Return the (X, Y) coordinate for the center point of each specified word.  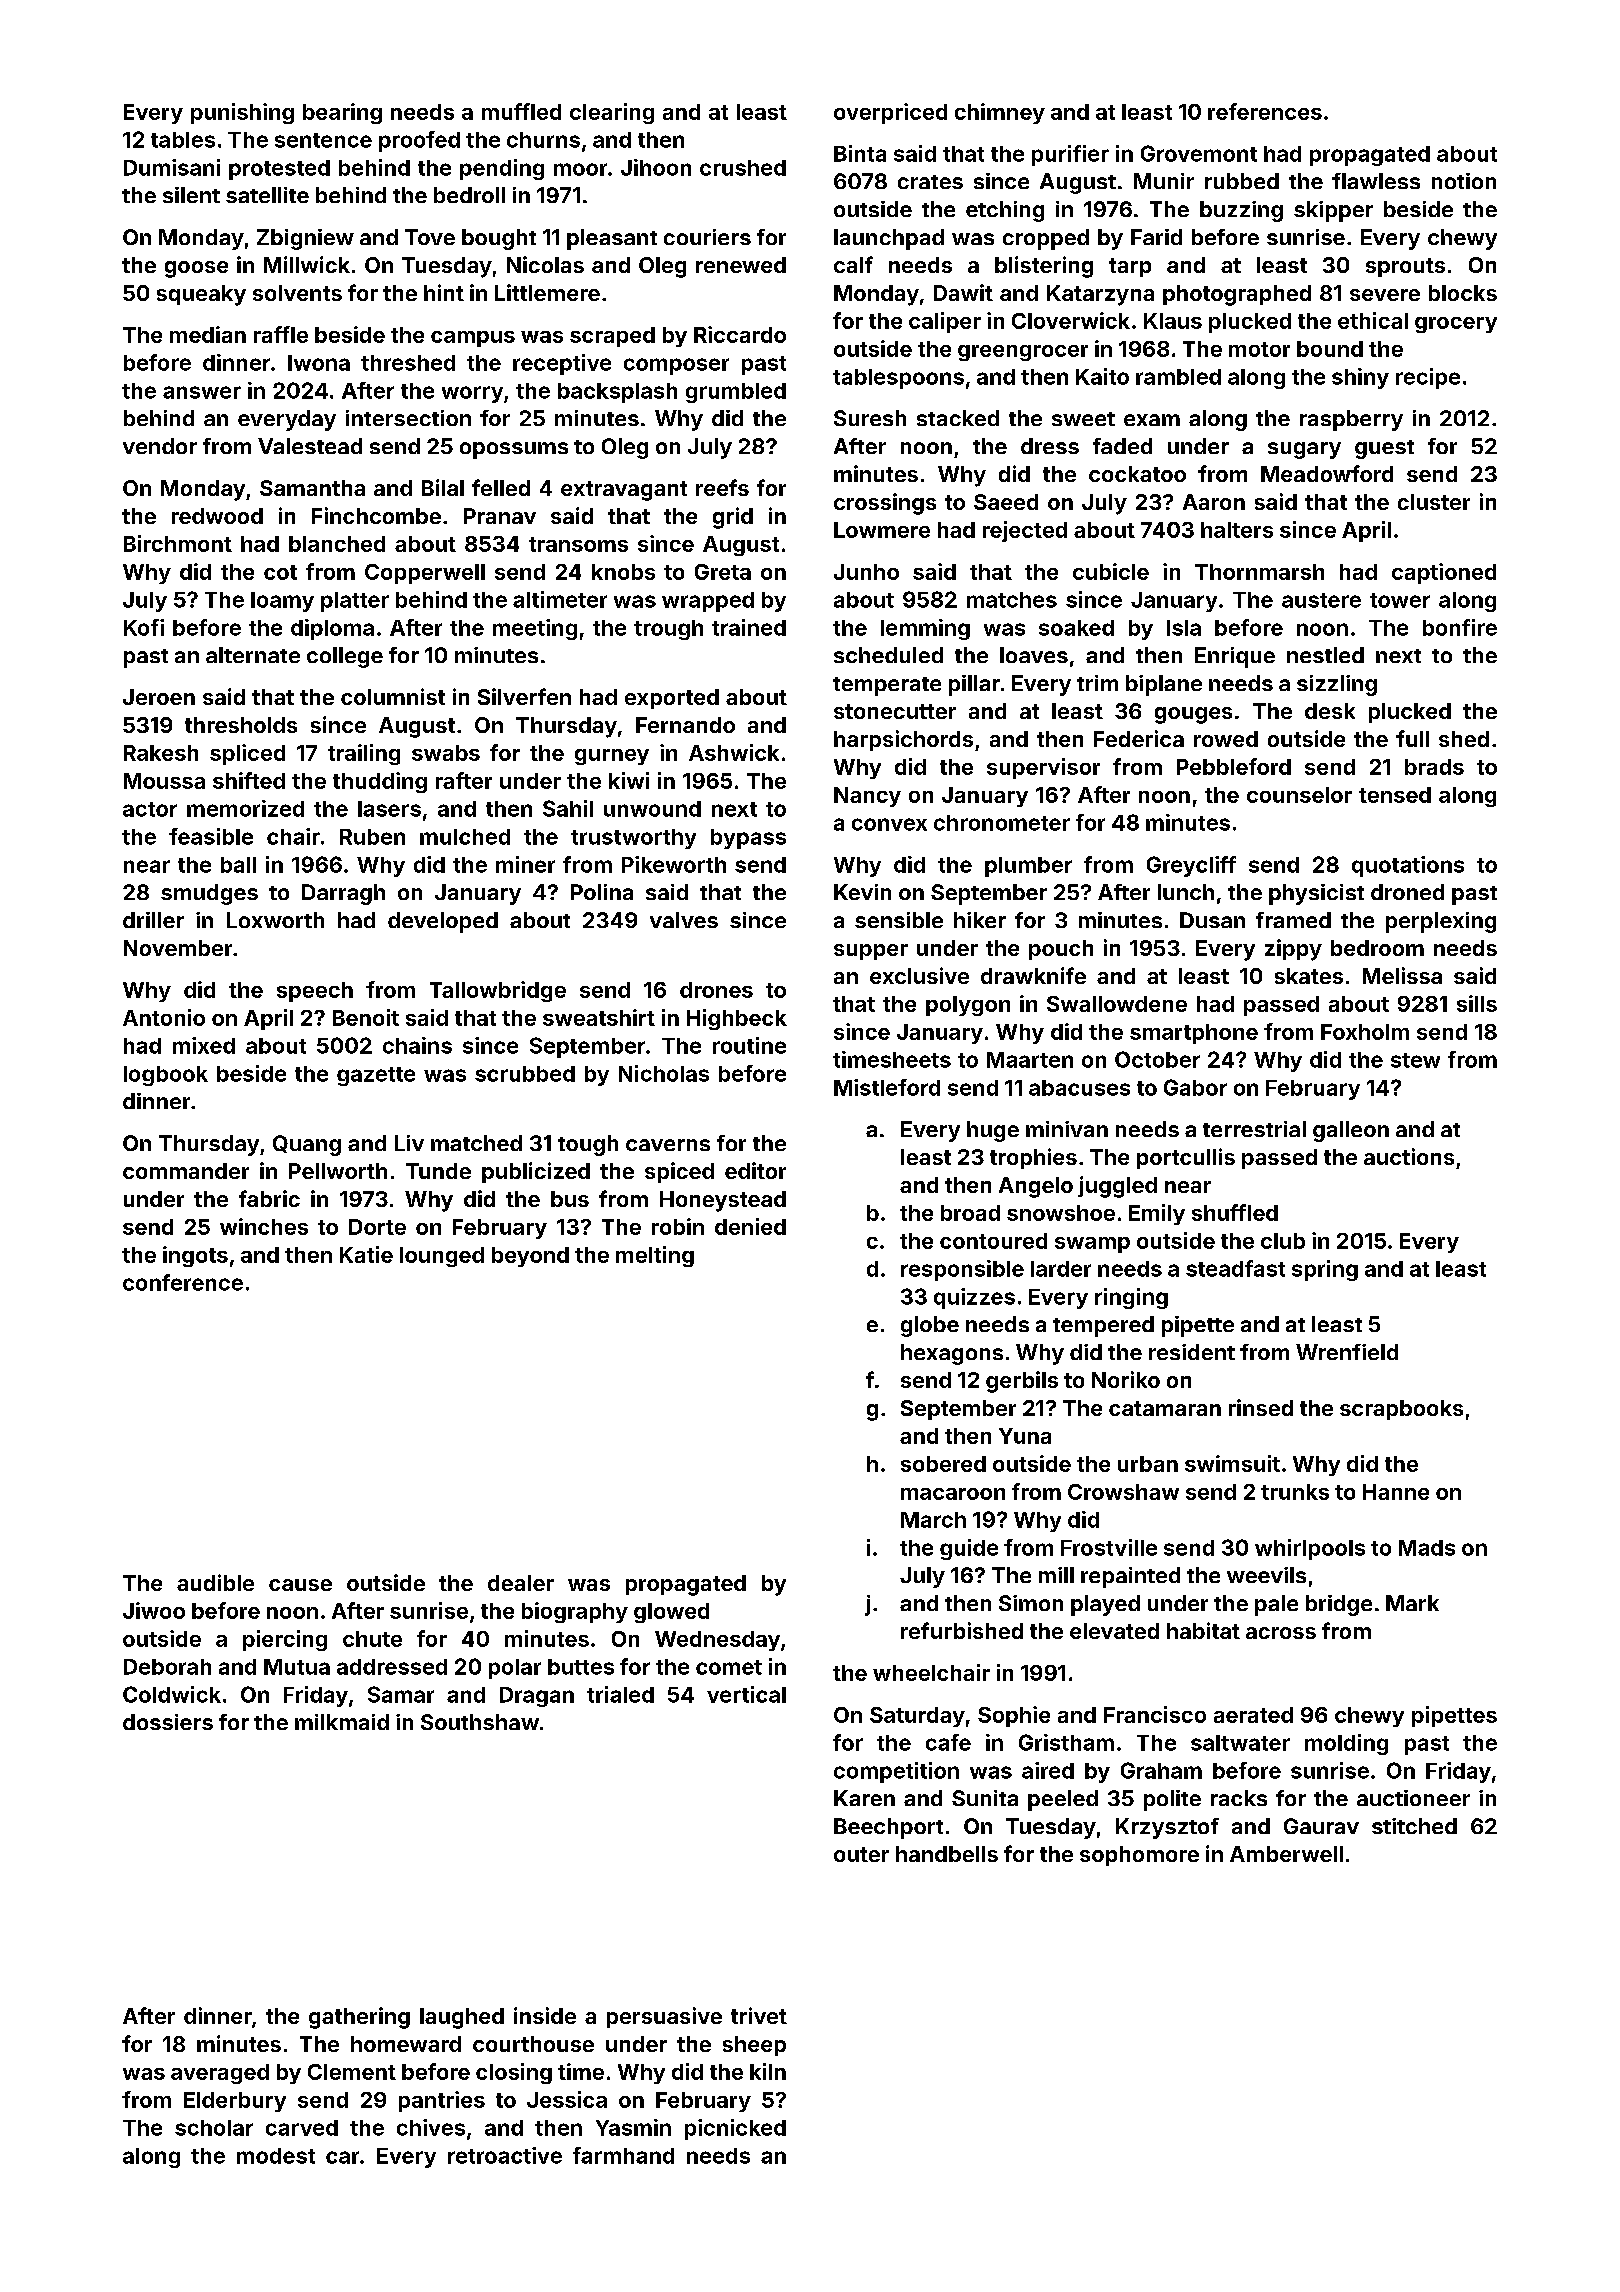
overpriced (890, 113)
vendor (160, 446)
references (1265, 111)
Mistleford (887, 1087)
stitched (1414, 1826)
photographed (1237, 295)
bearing (342, 113)
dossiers (168, 1722)
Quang (307, 1145)
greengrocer (1023, 353)
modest (276, 2156)
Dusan (1212, 920)
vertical (746, 1694)
